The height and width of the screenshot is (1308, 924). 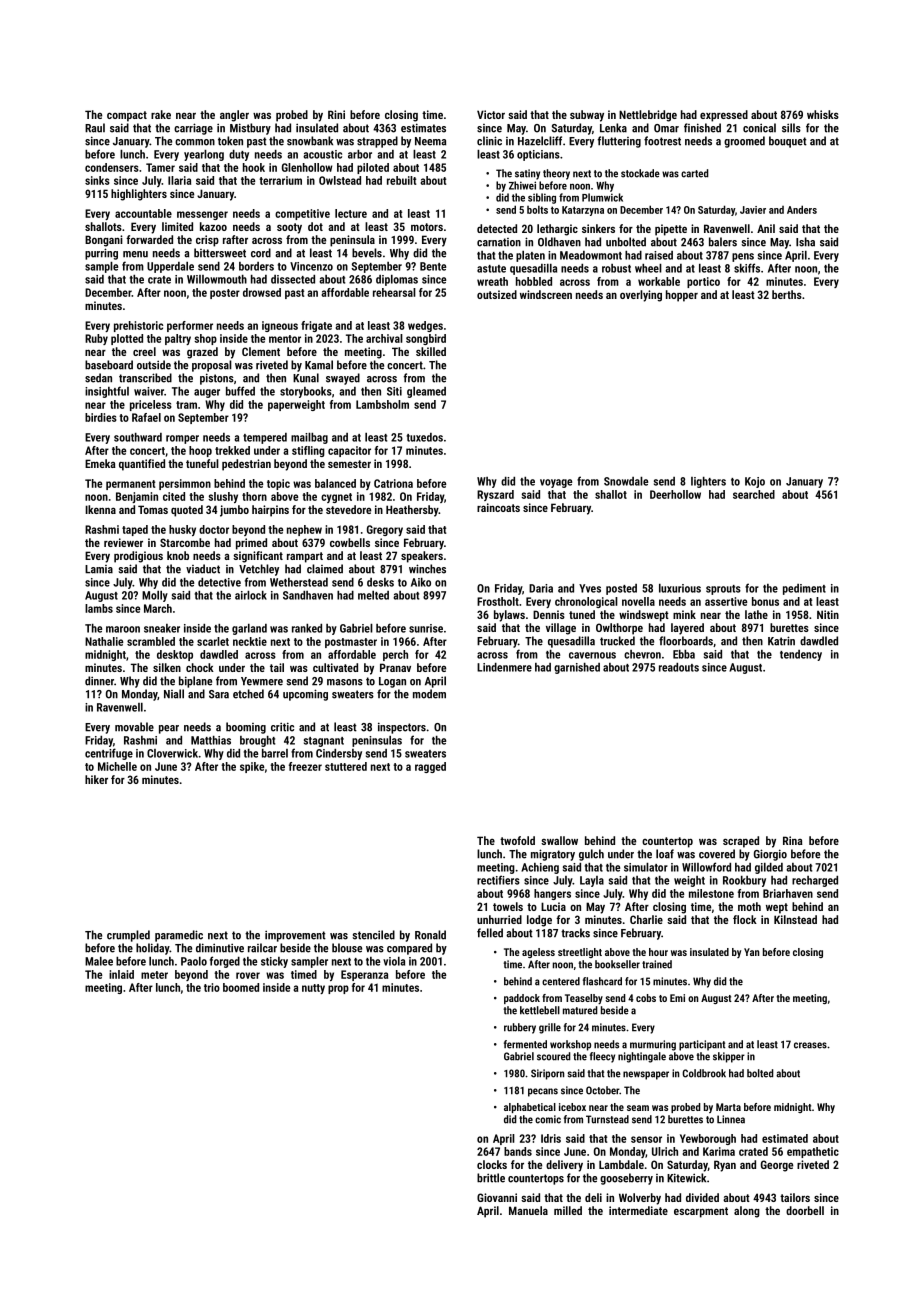 What do you see at coordinates (295, 936) in the screenshot?
I see `improvement` at bounding box center [295, 936].
